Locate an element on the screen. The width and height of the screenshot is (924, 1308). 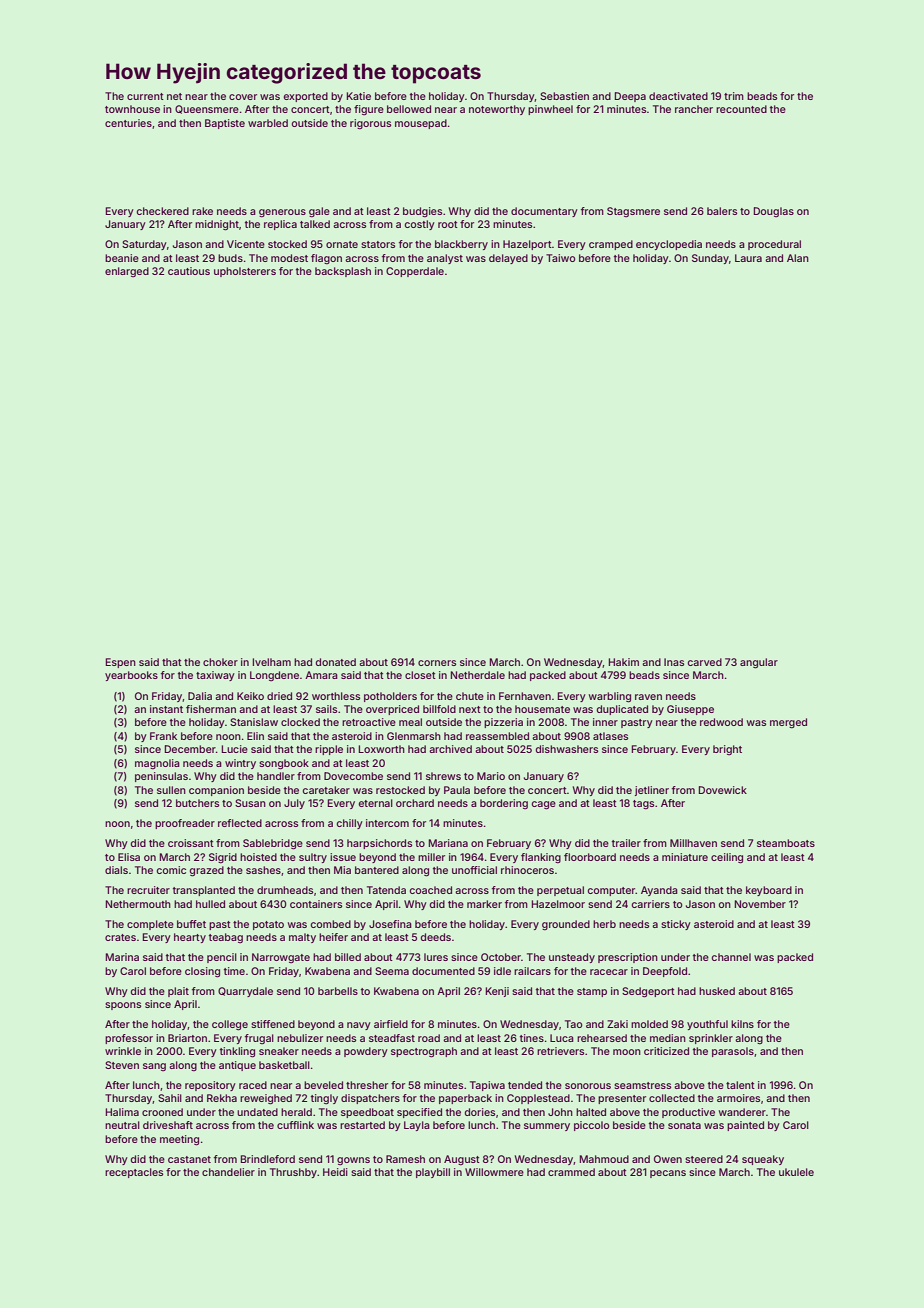
deactivated is located at coordinates (678, 96).
